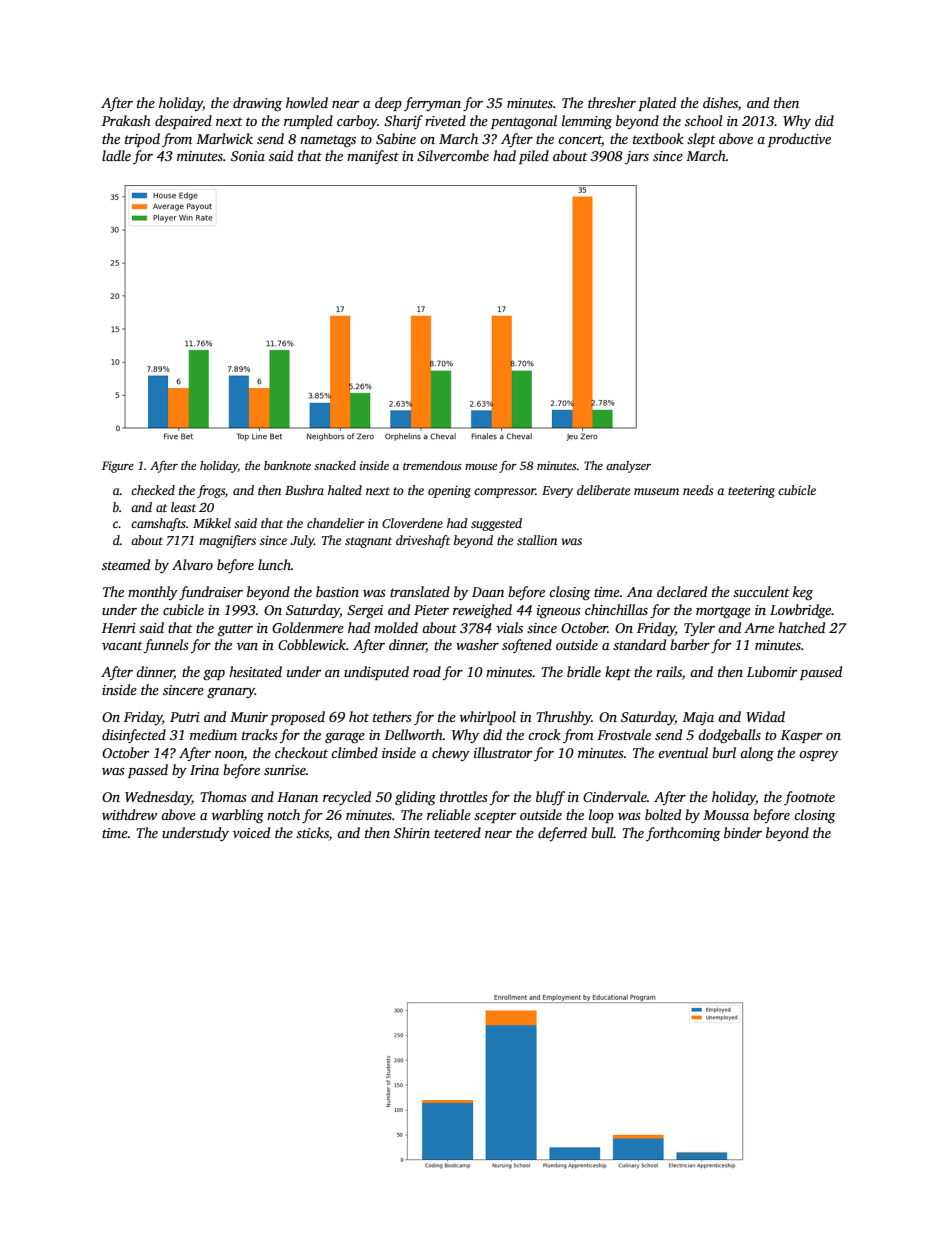  I want to click on voiced, so click(251, 832).
